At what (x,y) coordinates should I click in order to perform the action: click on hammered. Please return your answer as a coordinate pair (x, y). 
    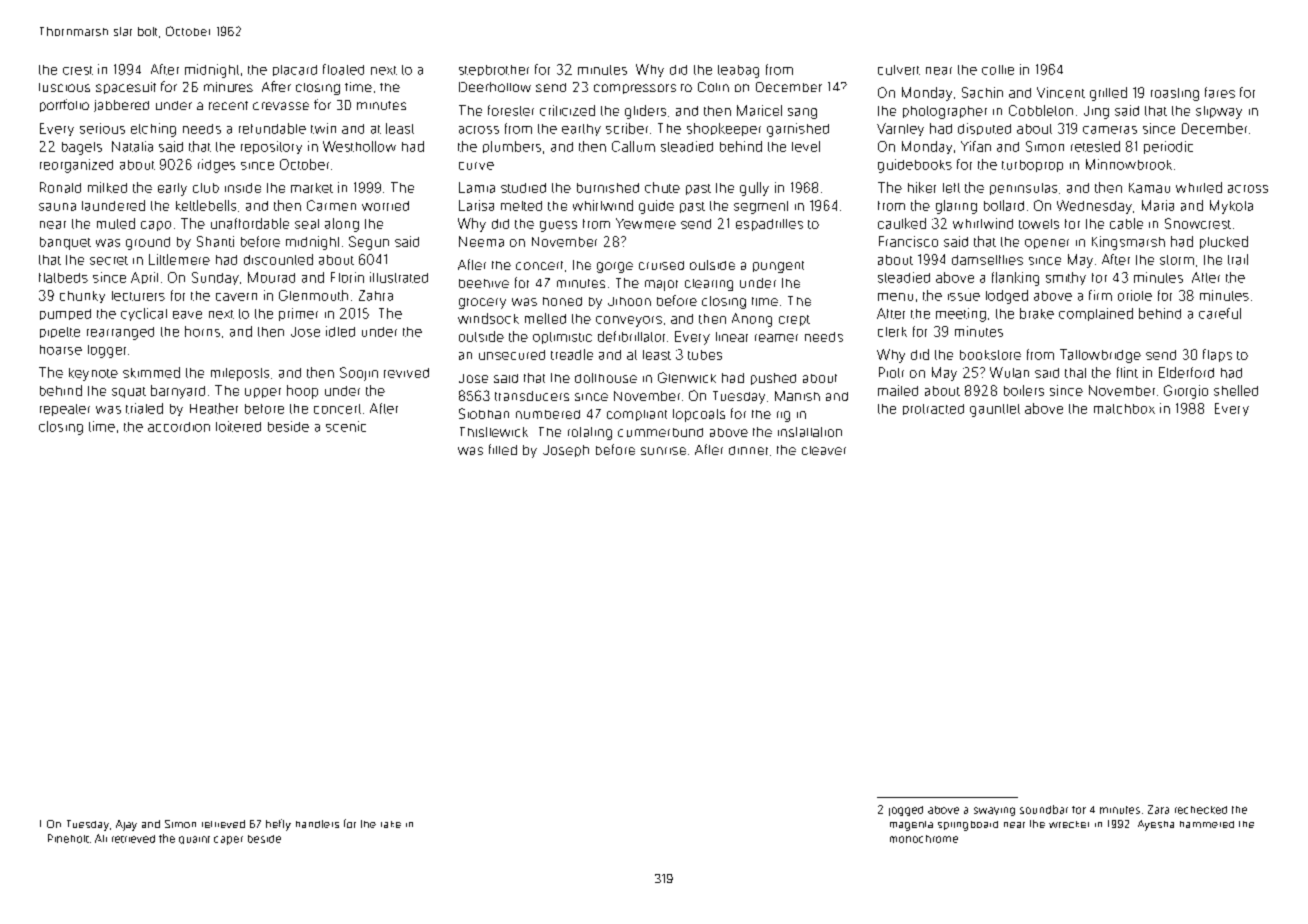
    Looking at the image, I should click on (1207, 824).
